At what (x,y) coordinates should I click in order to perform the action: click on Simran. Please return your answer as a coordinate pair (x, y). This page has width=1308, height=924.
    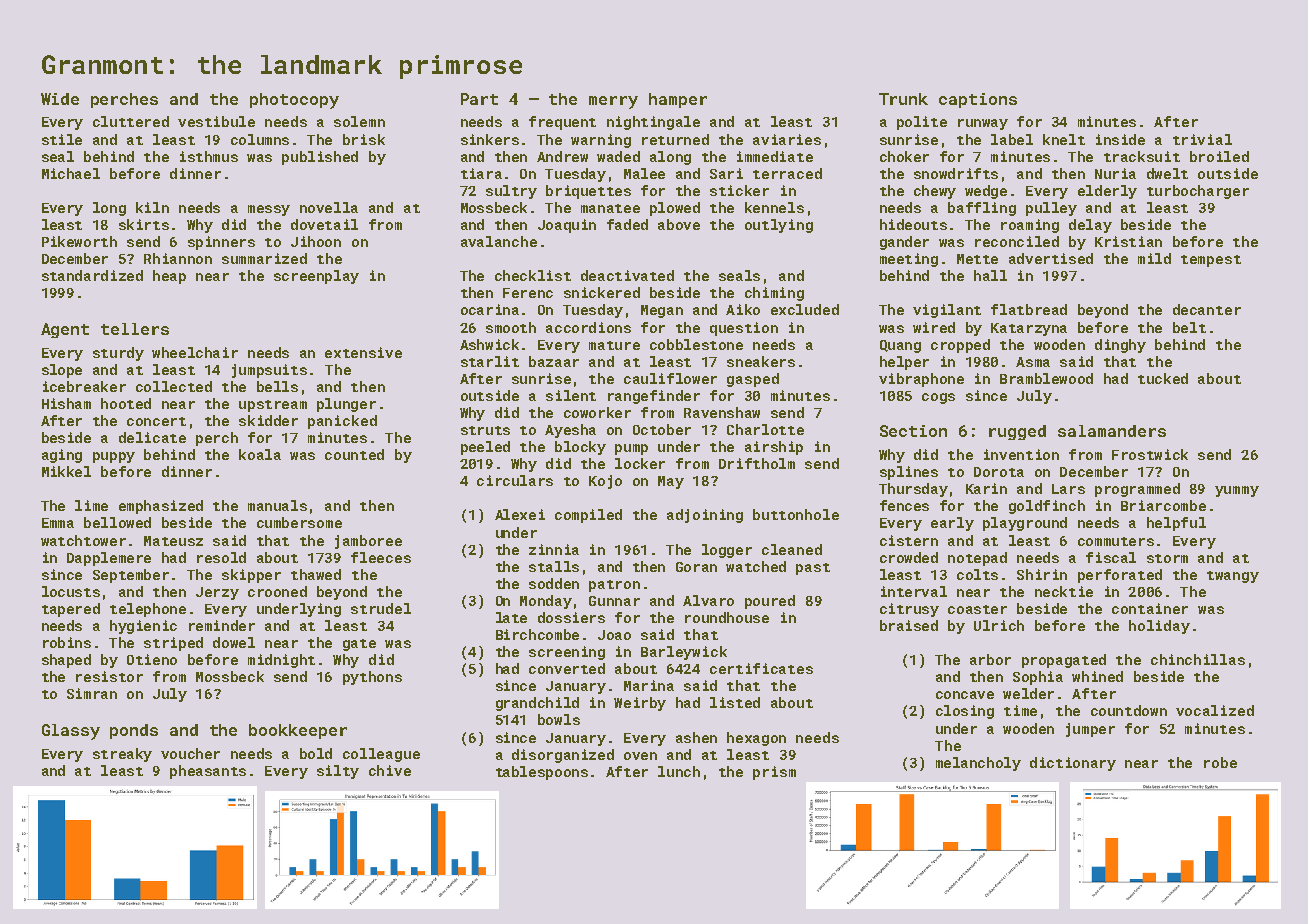
    Looking at the image, I should click on (92, 693).
